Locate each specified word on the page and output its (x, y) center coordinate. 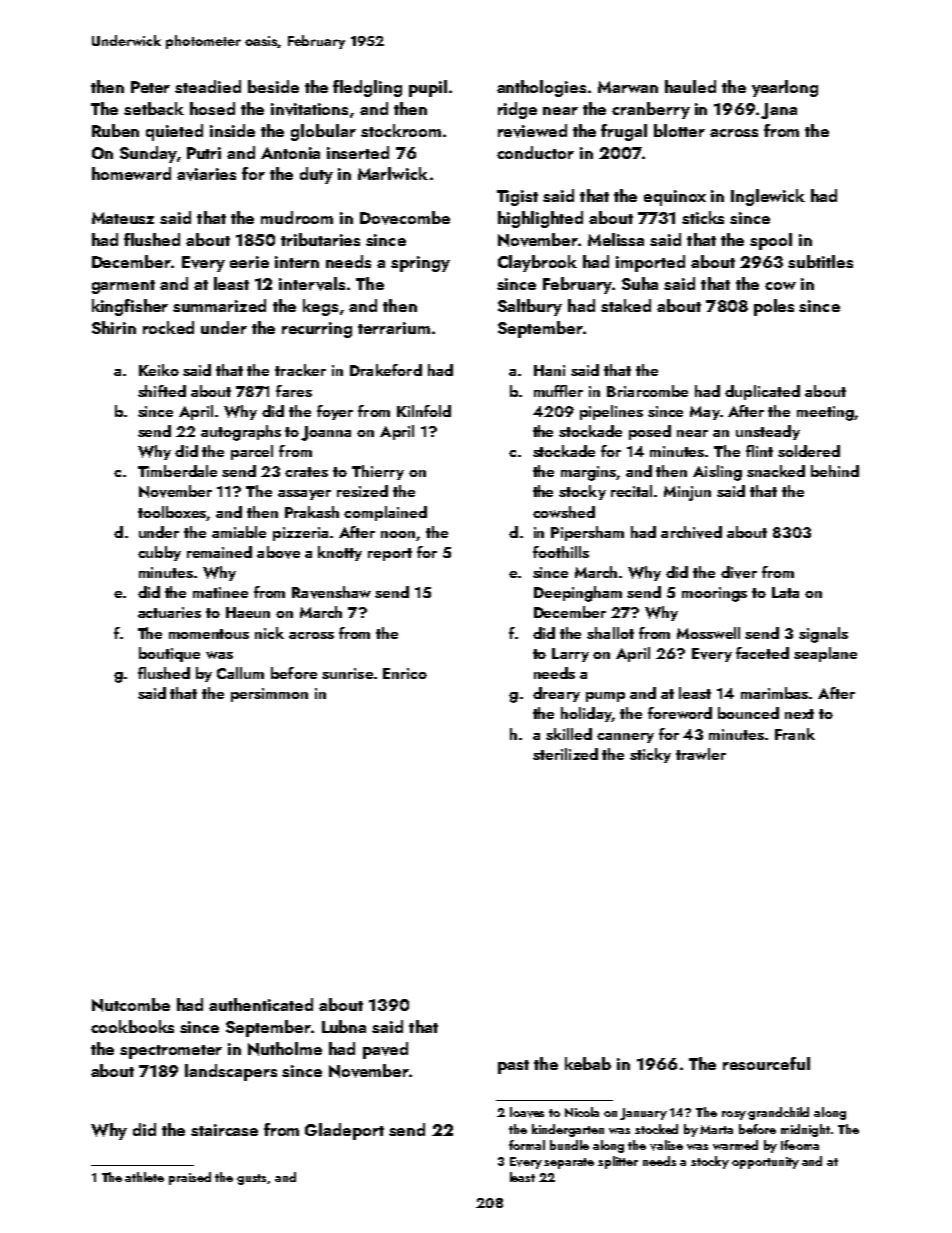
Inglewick (768, 197)
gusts (252, 1179)
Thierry (378, 472)
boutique (169, 654)
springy (420, 264)
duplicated (762, 392)
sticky (650, 755)
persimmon (269, 695)
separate (569, 1163)
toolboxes (172, 512)
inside (232, 130)
